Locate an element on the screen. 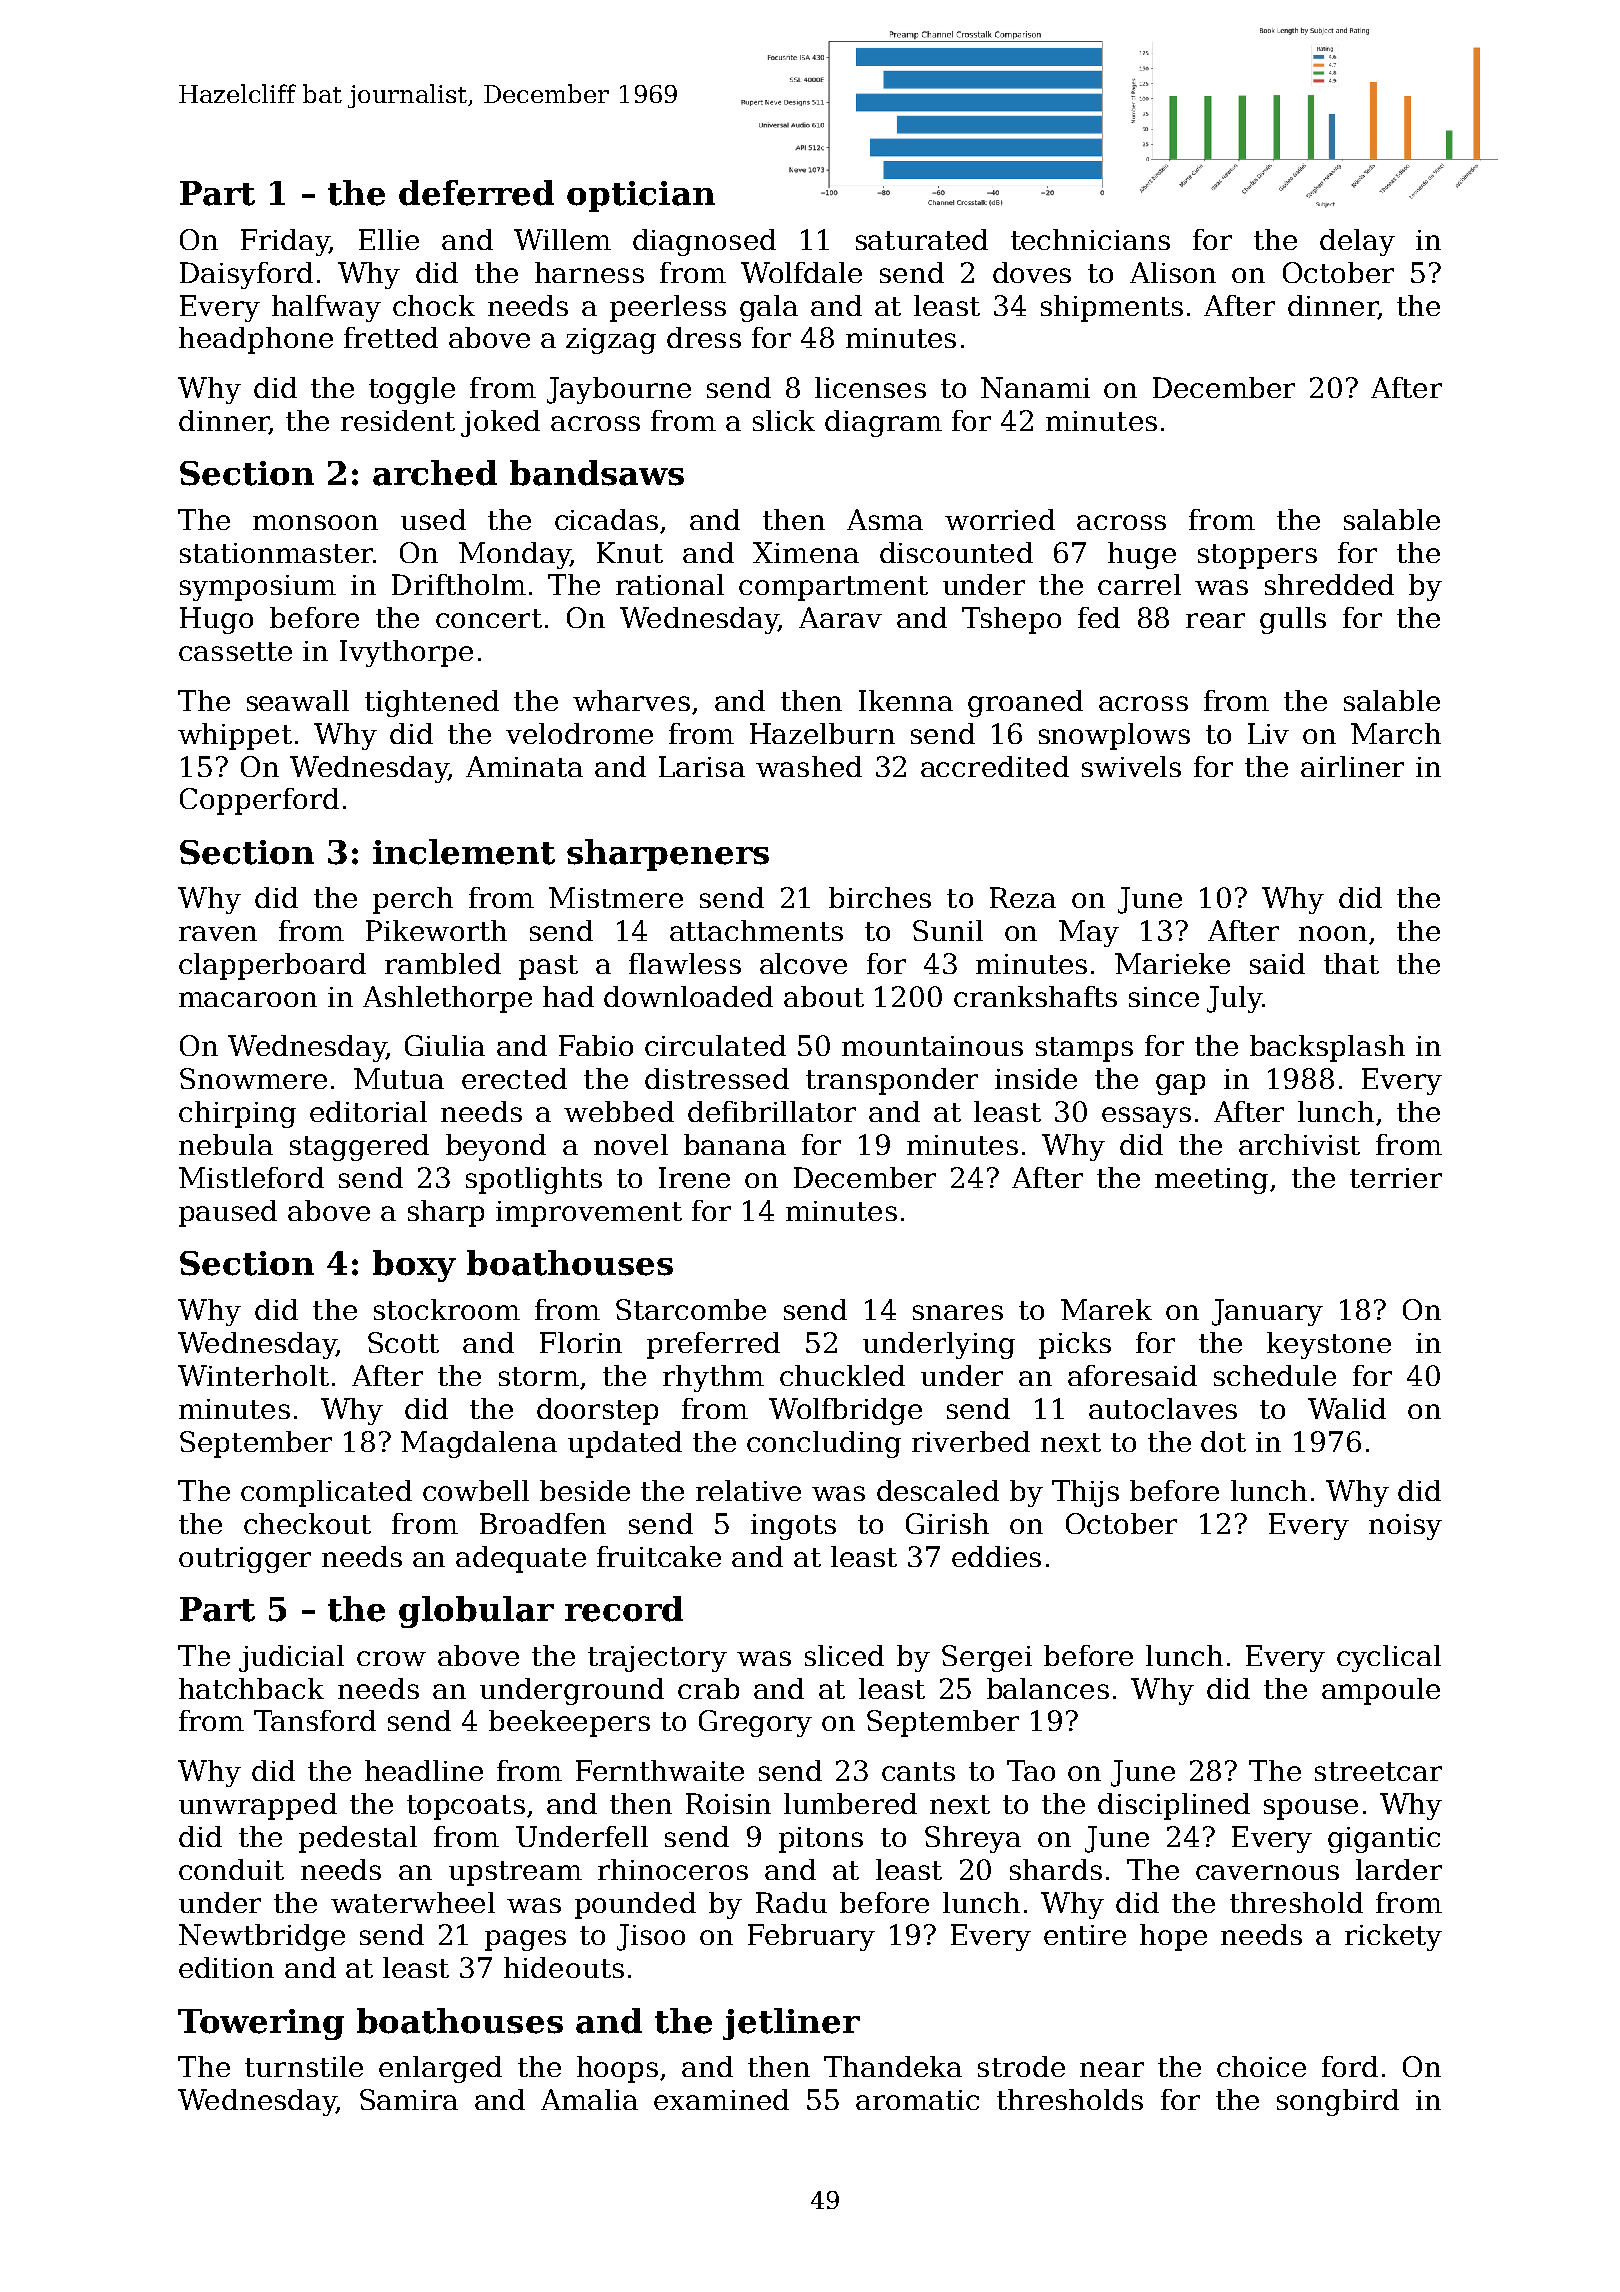  deferred is located at coordinates (476, 193).
